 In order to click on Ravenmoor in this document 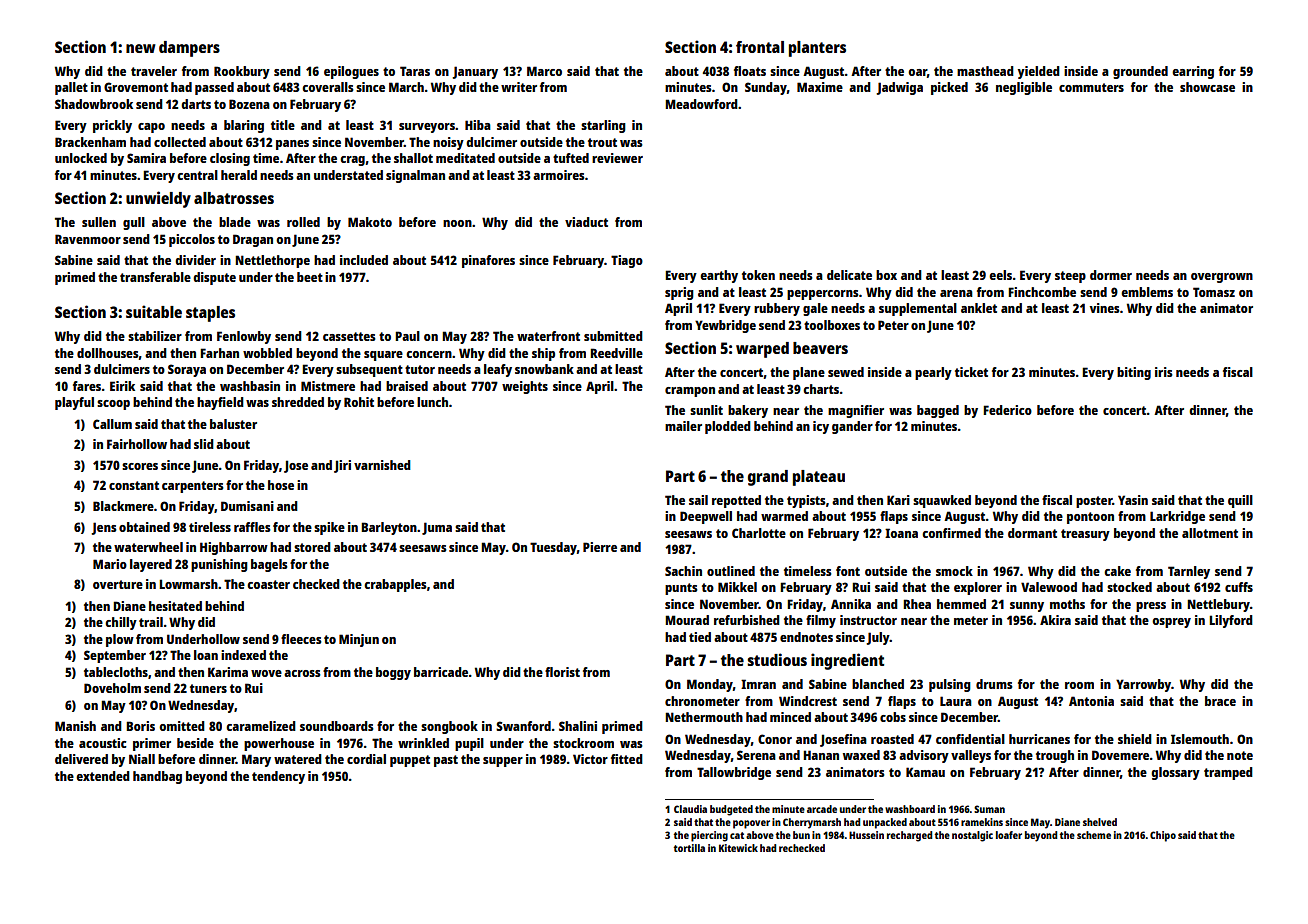, I will do `click(88, 239)`.
